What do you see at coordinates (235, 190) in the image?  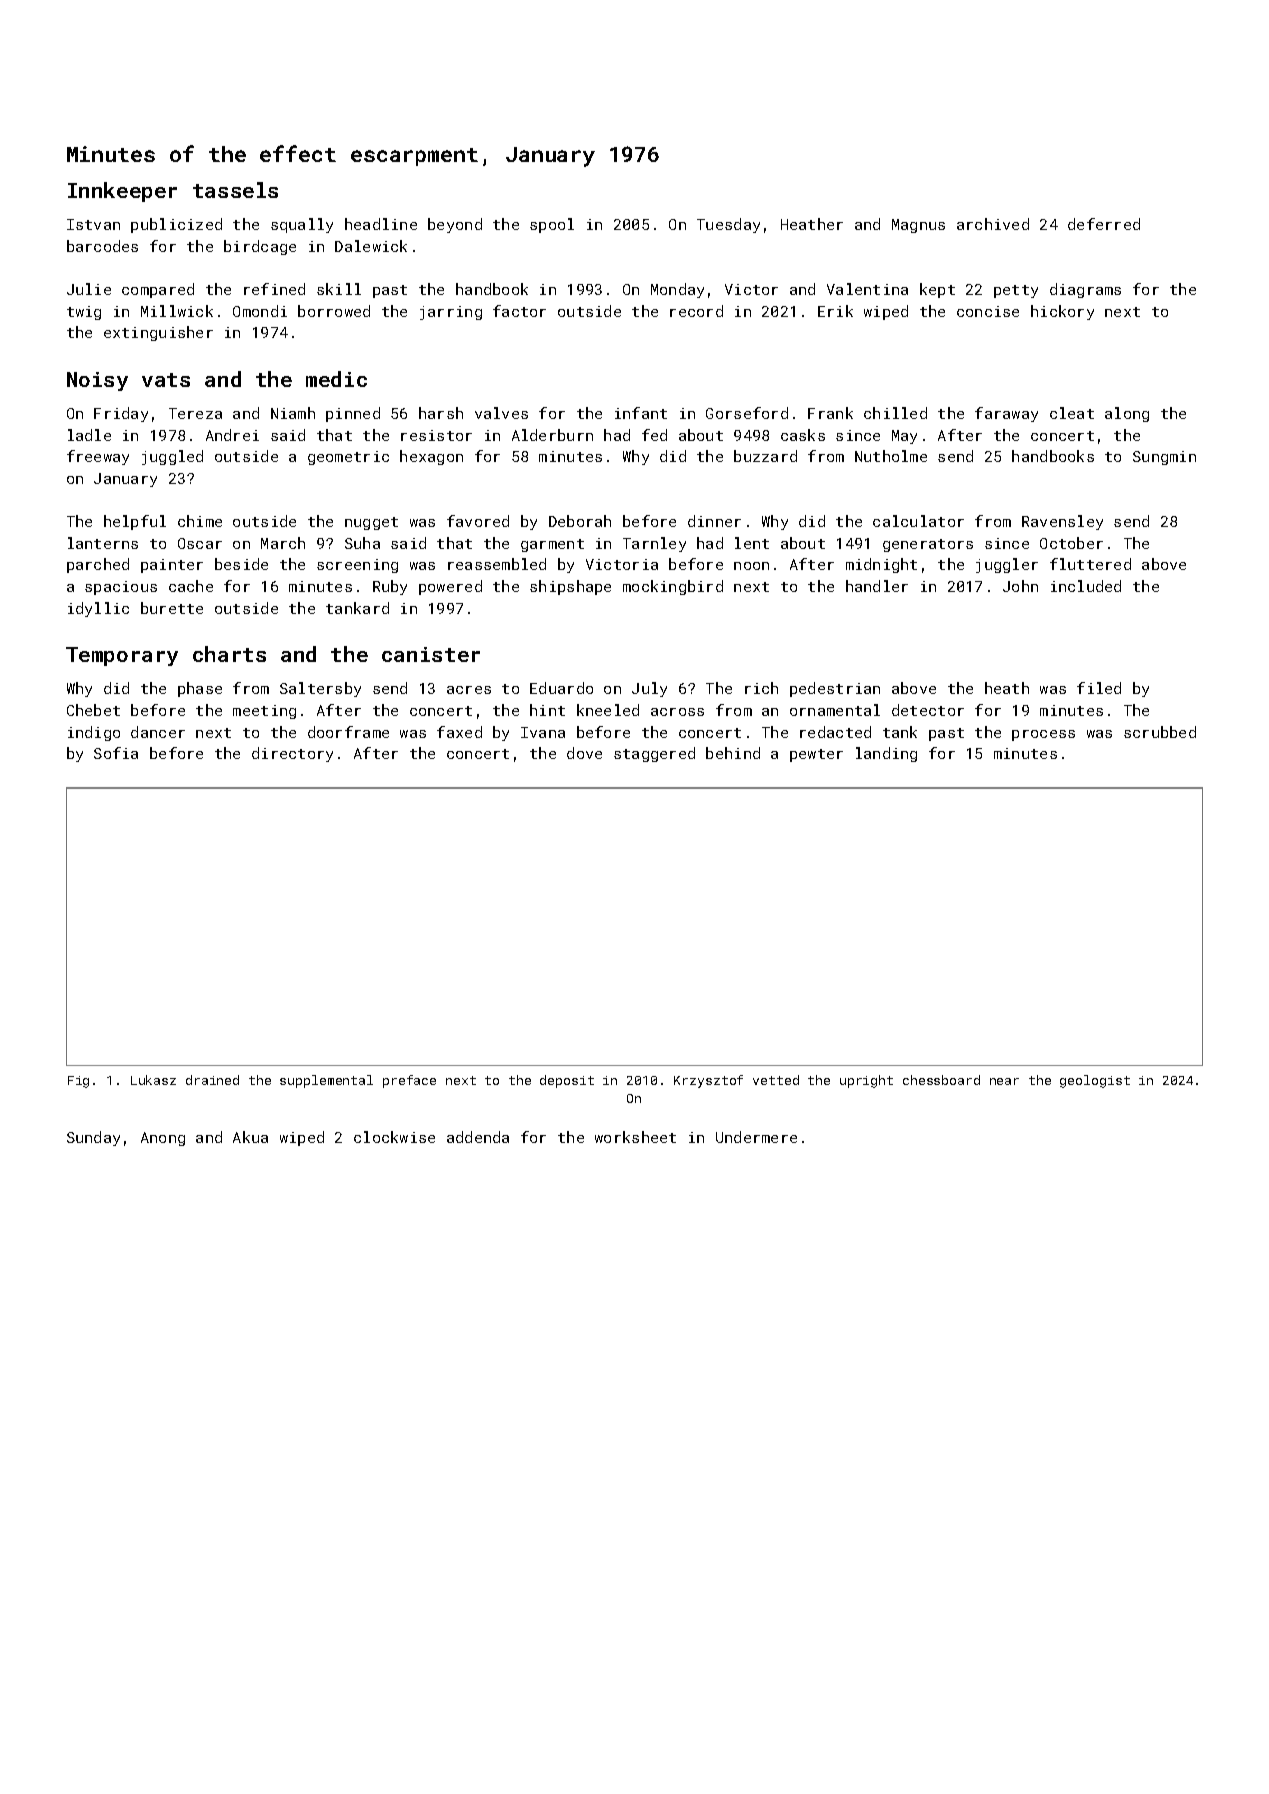 I see `tassels` at bounding box center [235, 190].
